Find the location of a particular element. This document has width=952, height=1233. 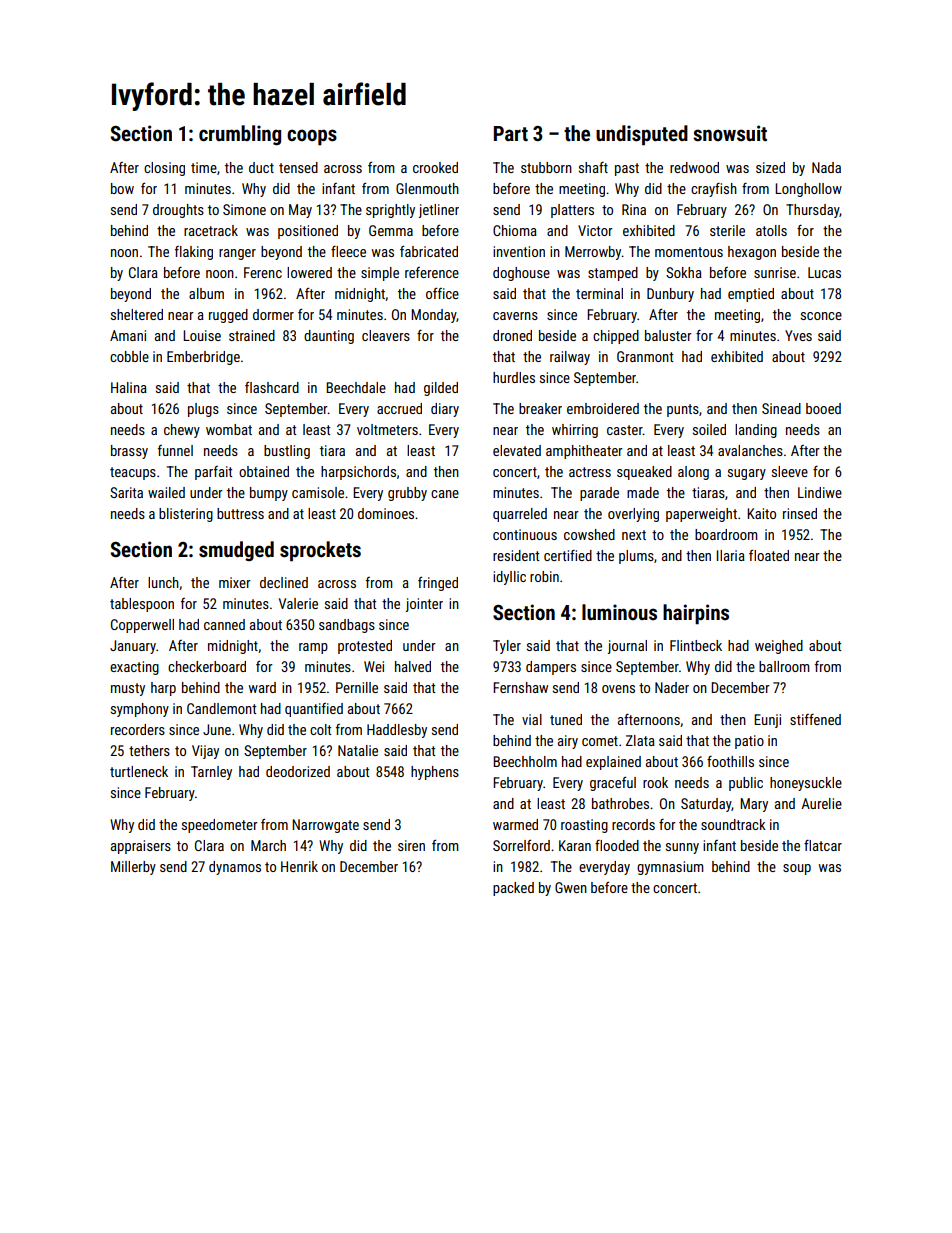

soup is located at coordinates (797, 869).
